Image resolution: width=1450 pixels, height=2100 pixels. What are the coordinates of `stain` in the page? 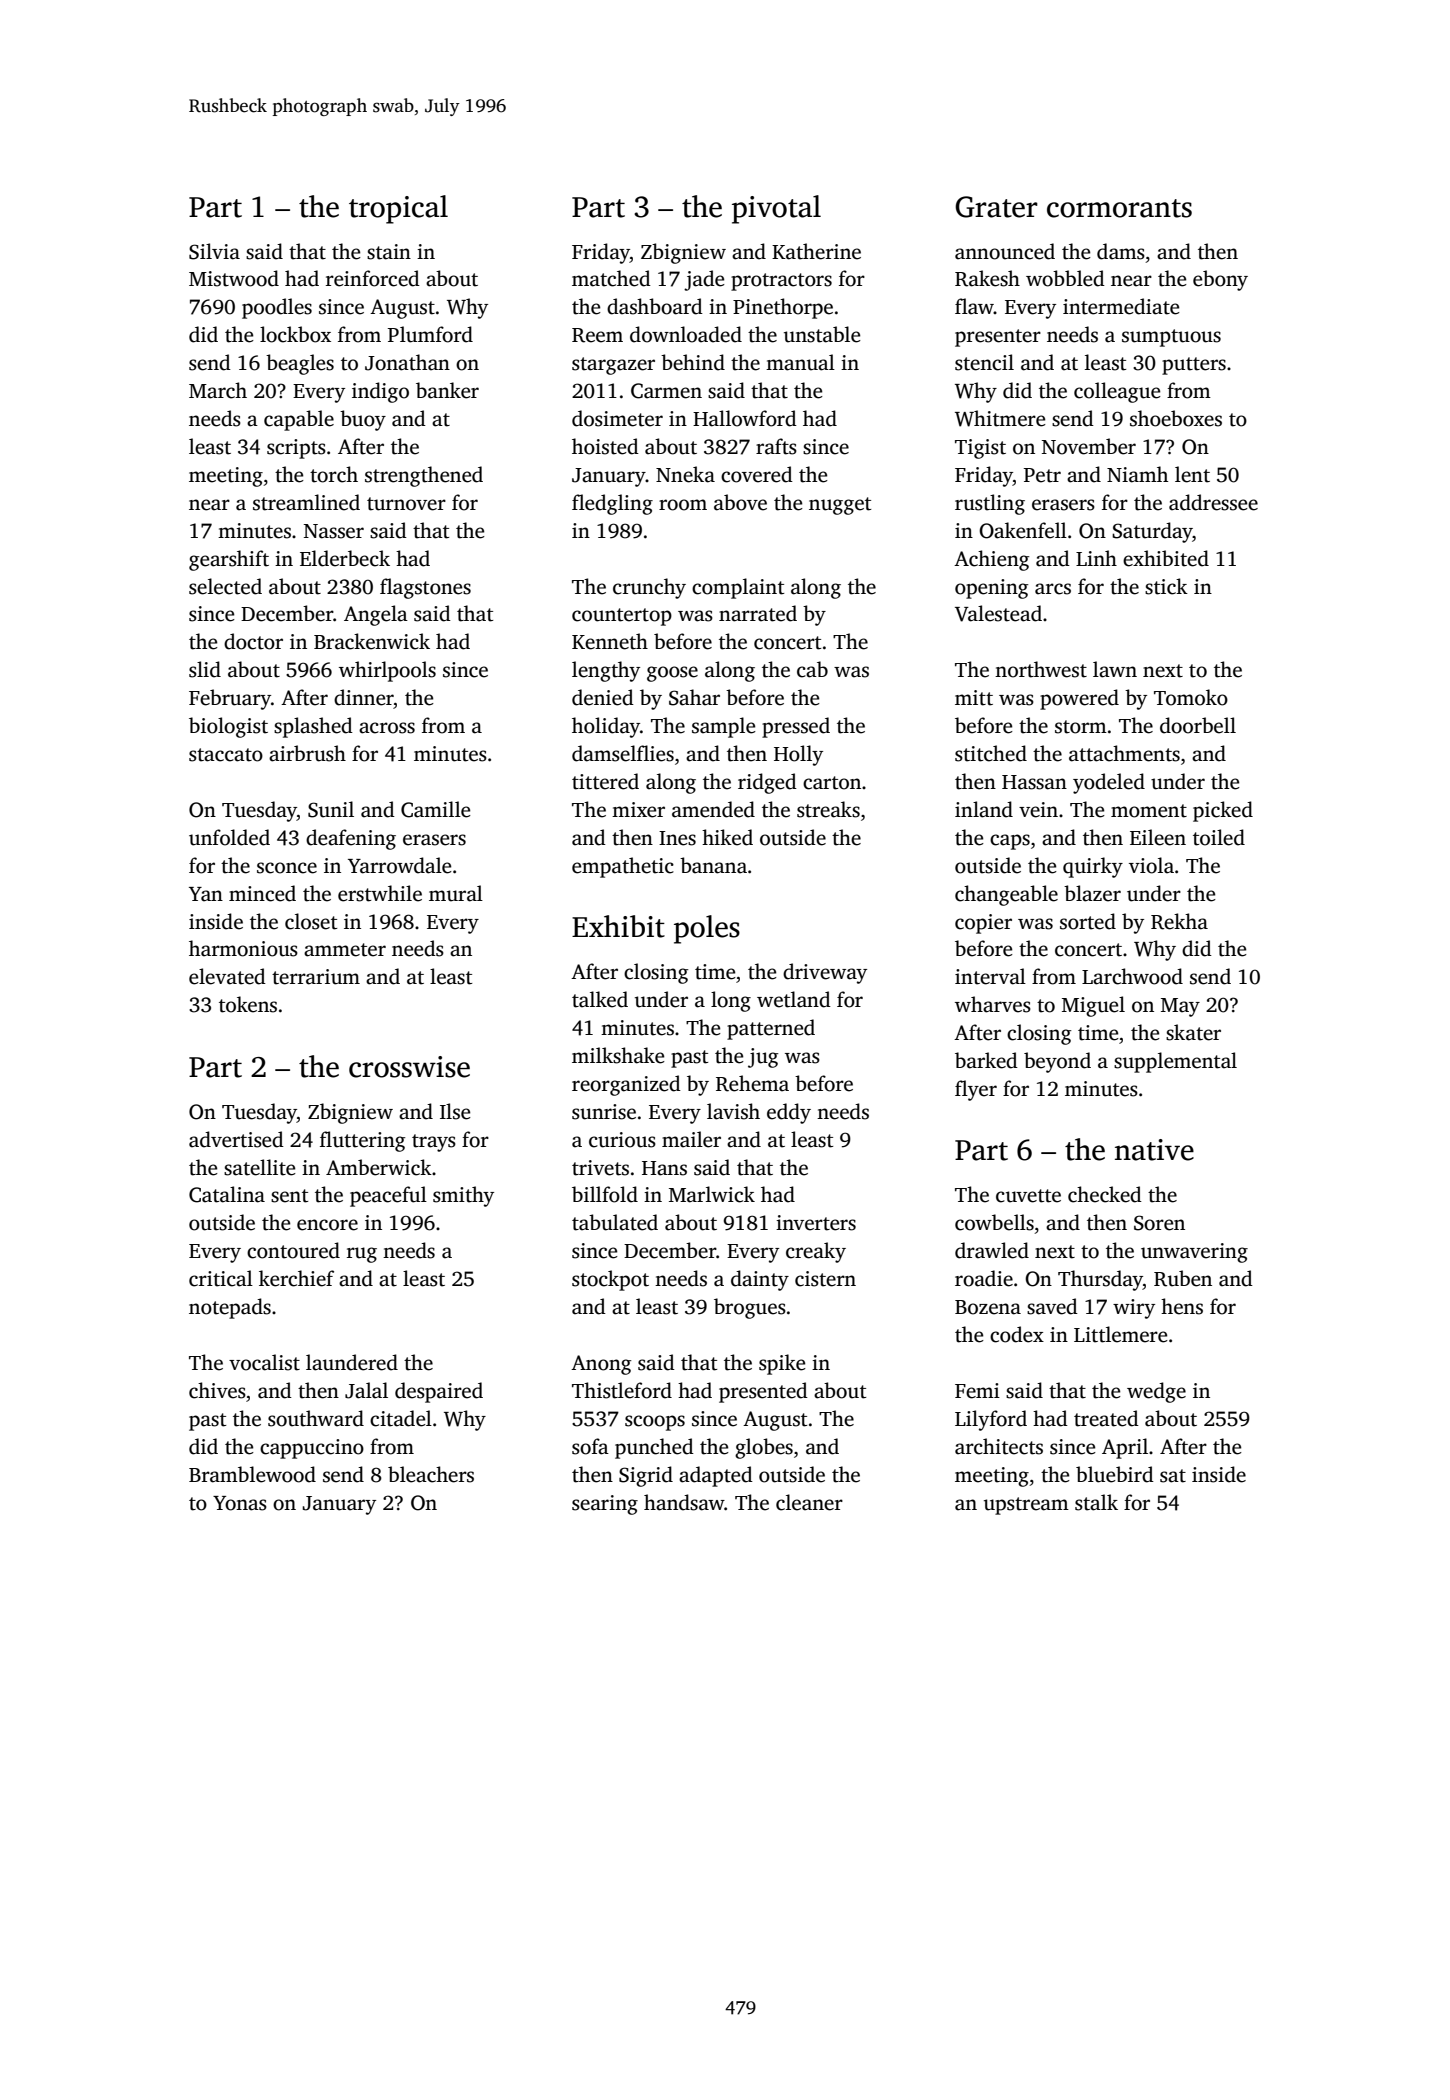 It's located at (389, 252).
